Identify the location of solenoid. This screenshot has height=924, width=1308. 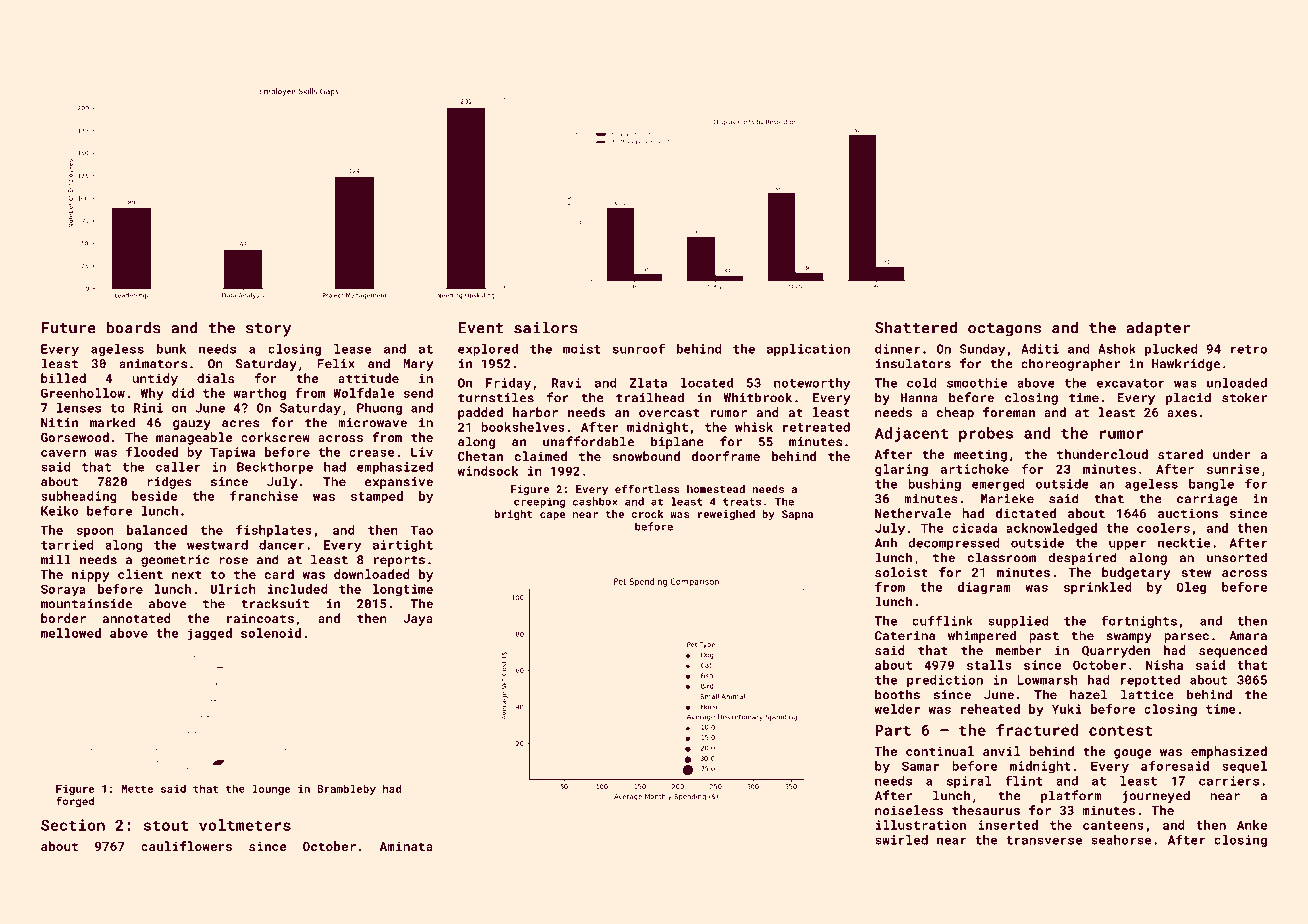
(271, 633).
